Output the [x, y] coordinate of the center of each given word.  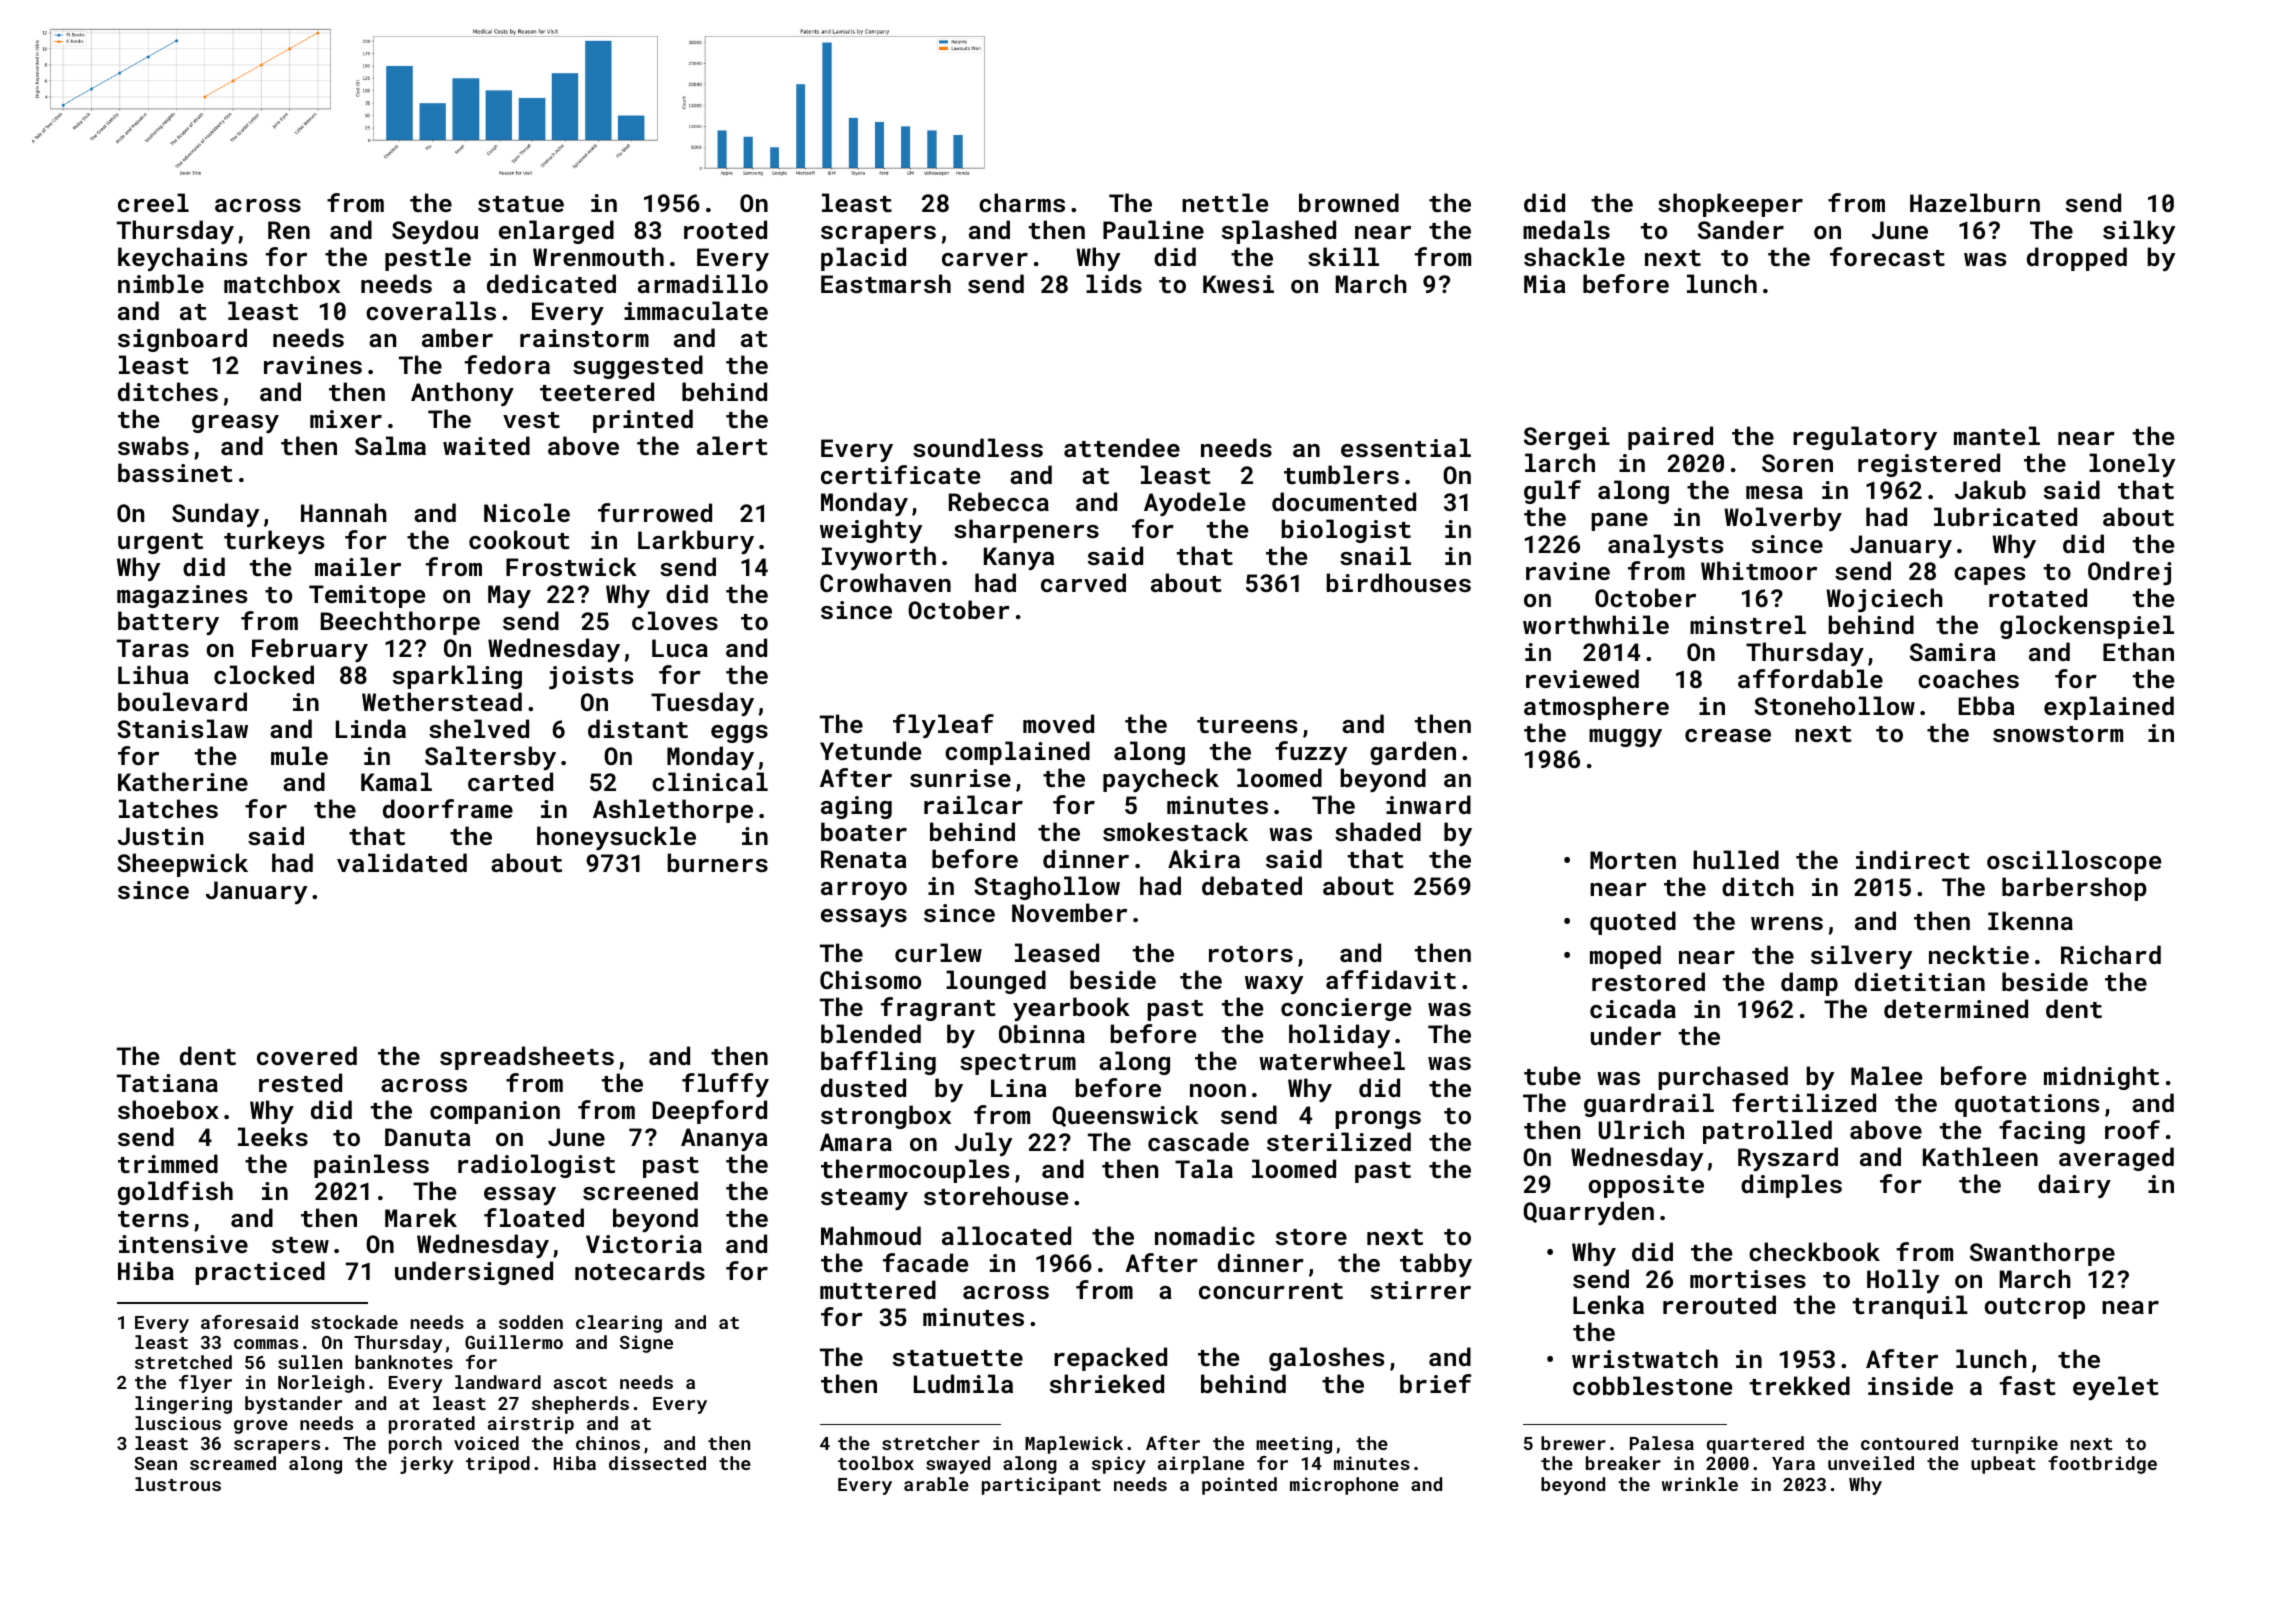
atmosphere [1596, 708]
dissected [657, 1463]
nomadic [1205, 1235]
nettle [1225, 202]
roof [2132, 1129]
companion [495, 1112]
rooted [725, 229]
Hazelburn [1975, 202]
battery [168, 623]
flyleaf [943, 726]
